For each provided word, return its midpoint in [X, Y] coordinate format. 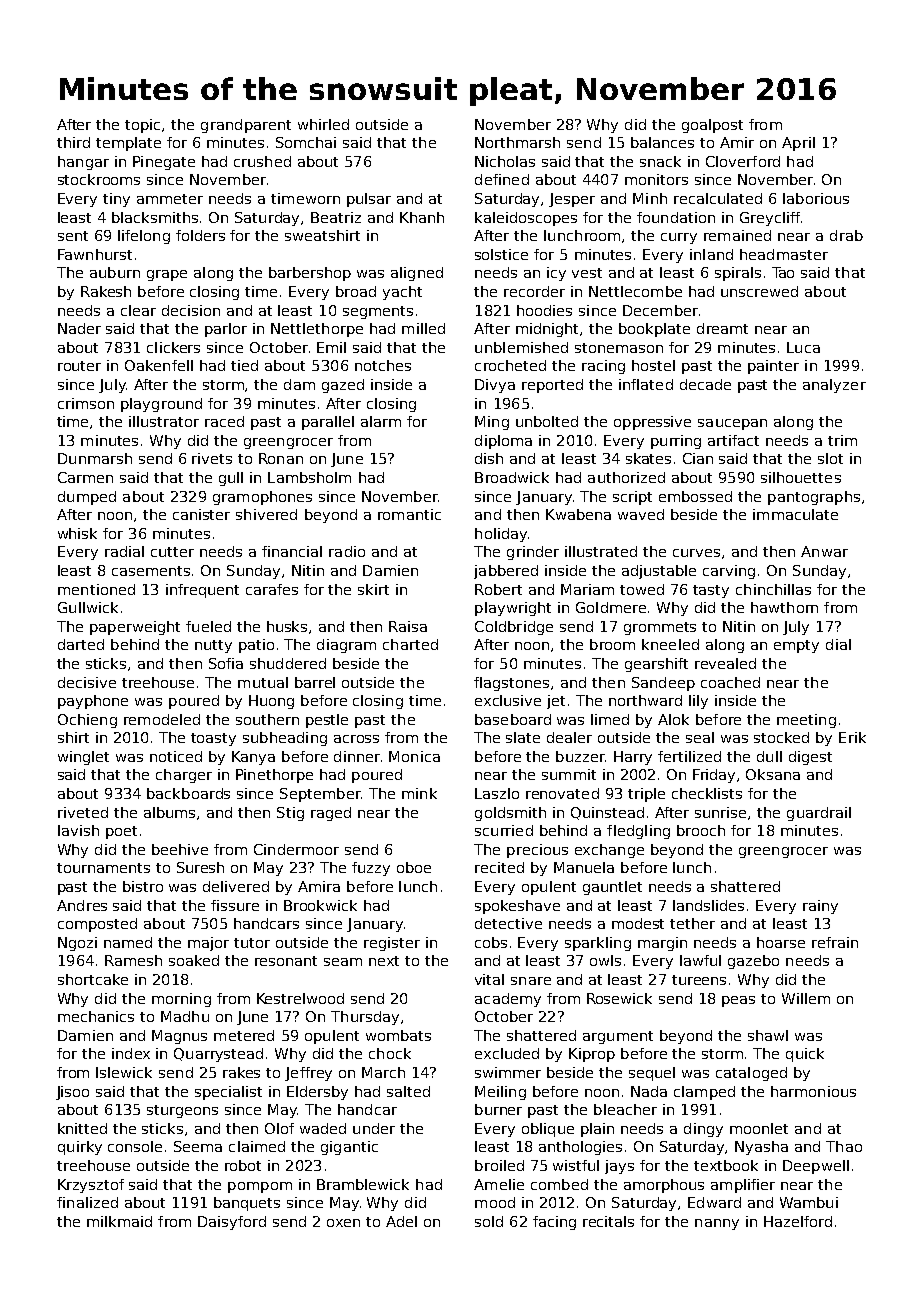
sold [489, 1221]
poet [121, 832]
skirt [373, 589]
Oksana [773, 774]
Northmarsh [517, 142]
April [798, 144]
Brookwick [320, 905]
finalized [87, 1202]
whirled [323, 124]
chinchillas [773, 589]
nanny [717, 1224]
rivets [212, 458]
